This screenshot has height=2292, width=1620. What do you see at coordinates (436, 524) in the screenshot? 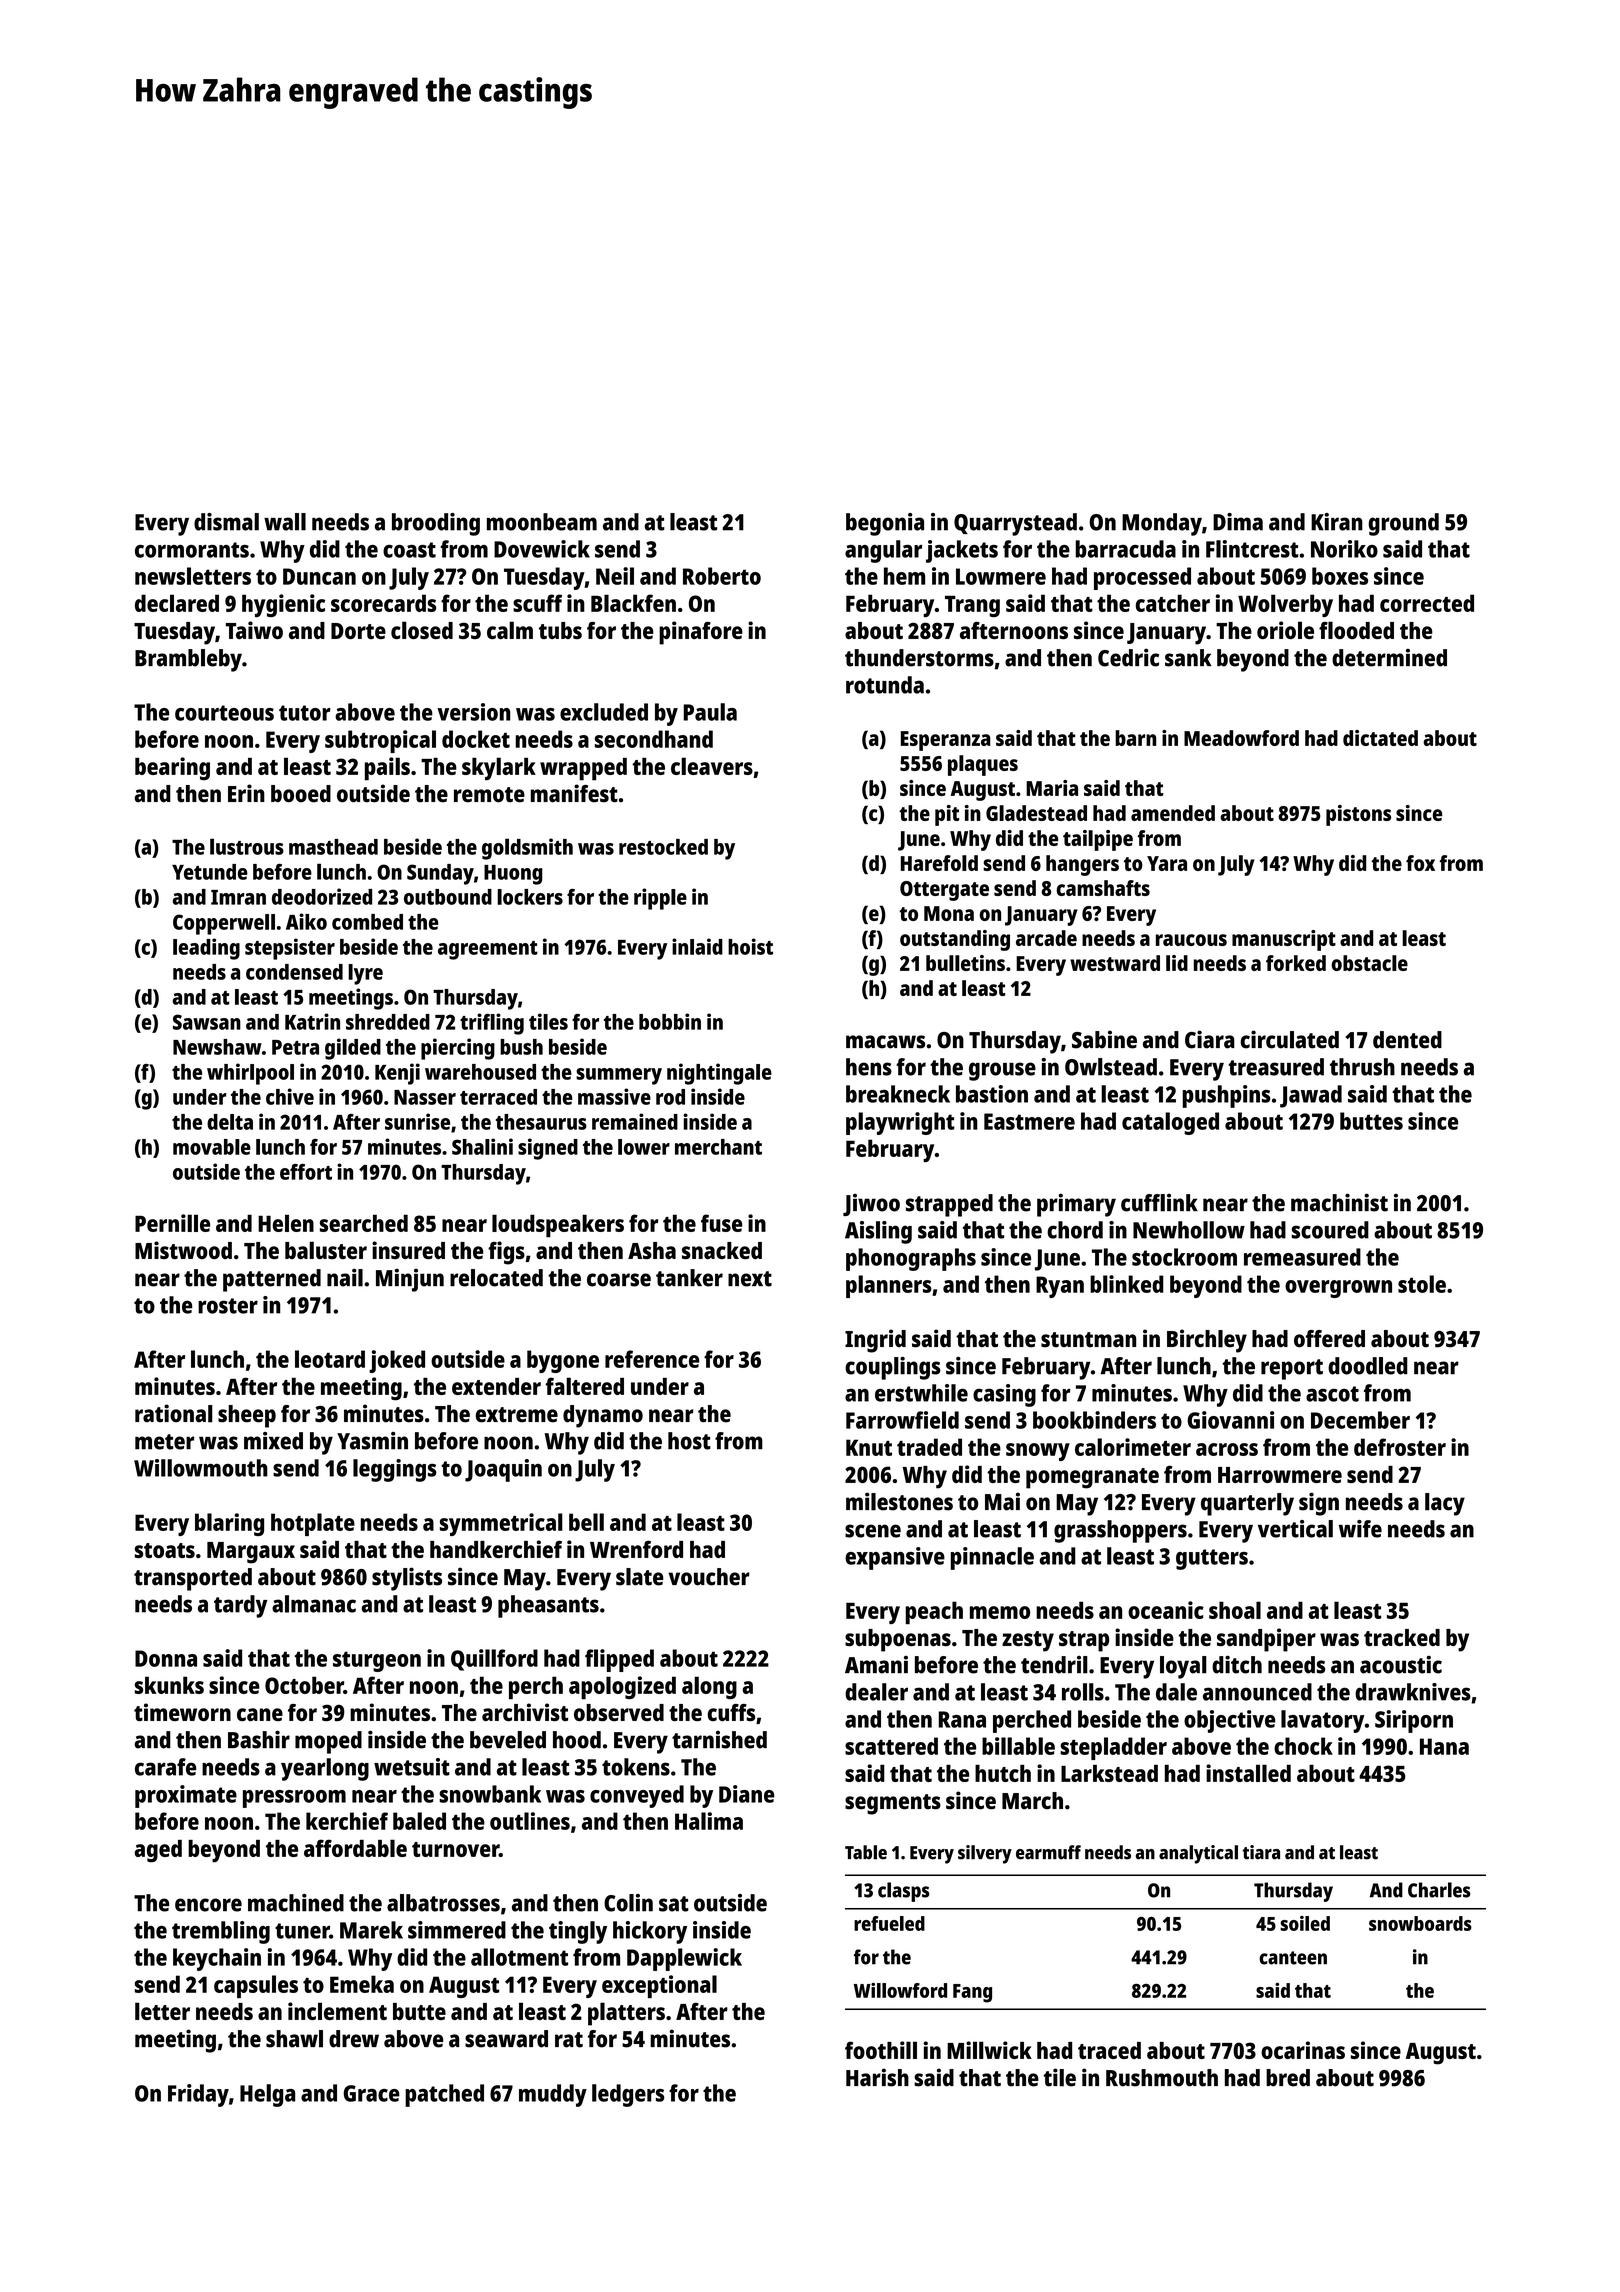
I see `brooding` at bounding box center [436, 524].
